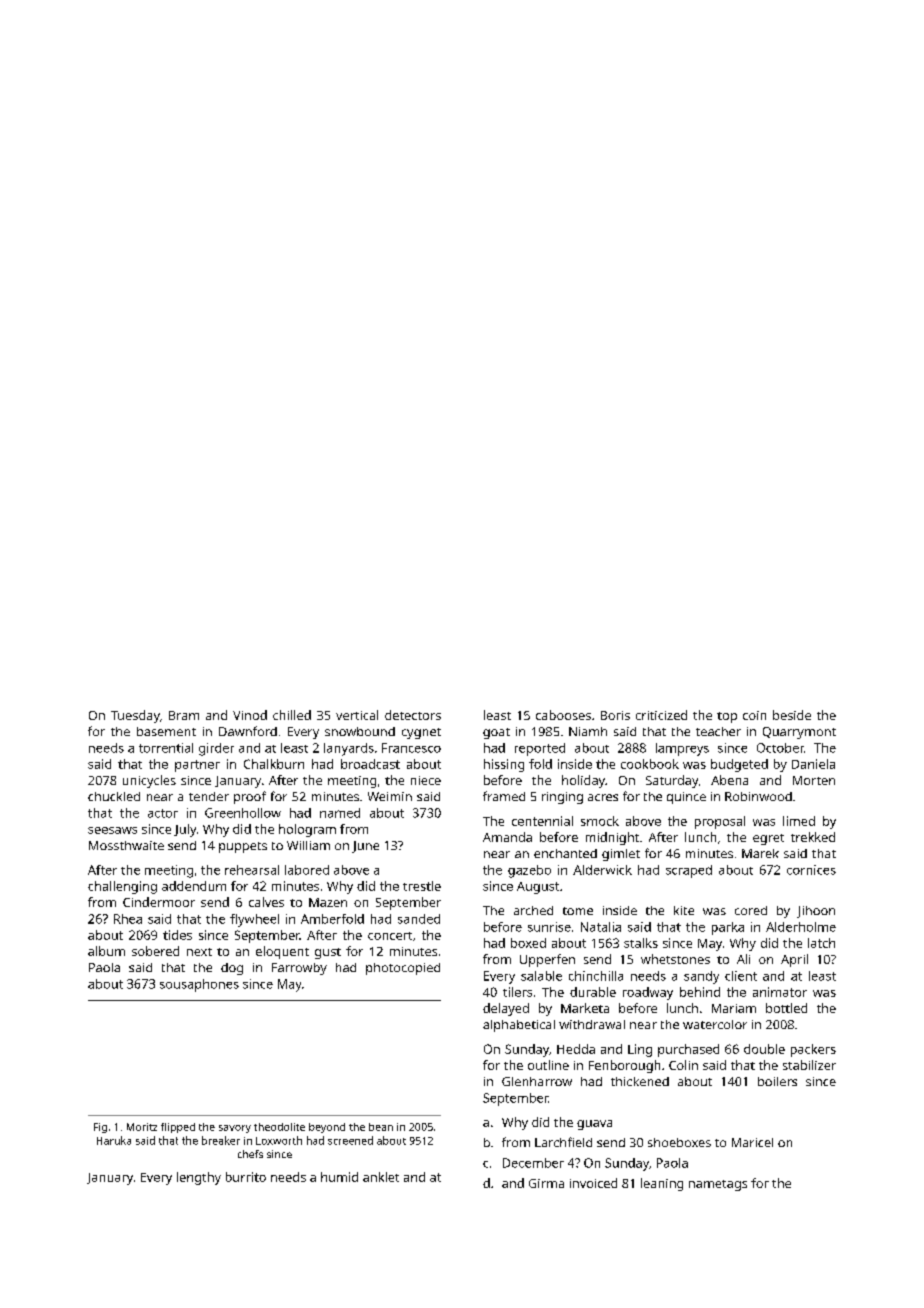  What do you see at coordinates (650, 764) in the document?
I see `cookbook` at bounding box center [650, 764].
